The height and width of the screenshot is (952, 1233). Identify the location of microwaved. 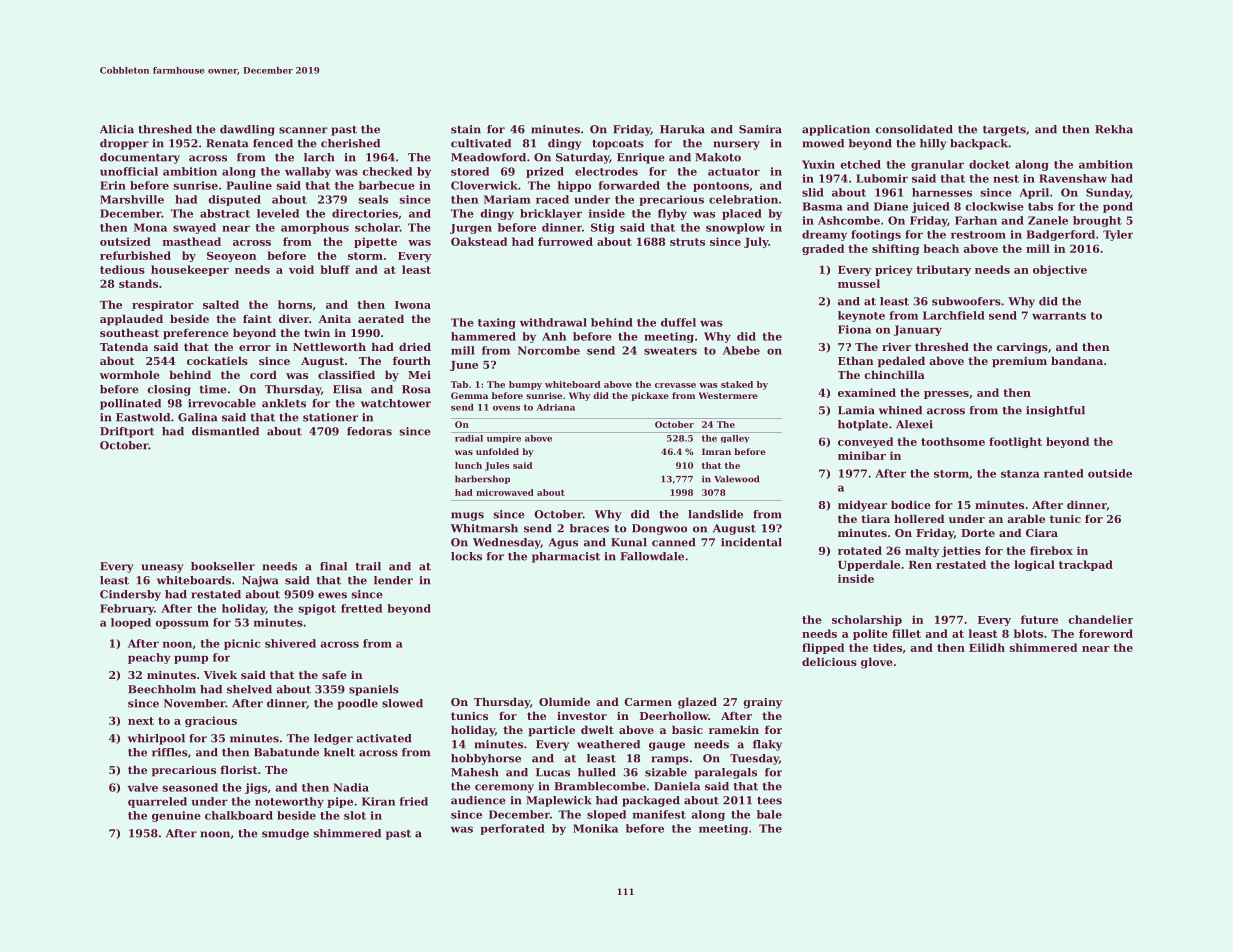
(505, 492).
